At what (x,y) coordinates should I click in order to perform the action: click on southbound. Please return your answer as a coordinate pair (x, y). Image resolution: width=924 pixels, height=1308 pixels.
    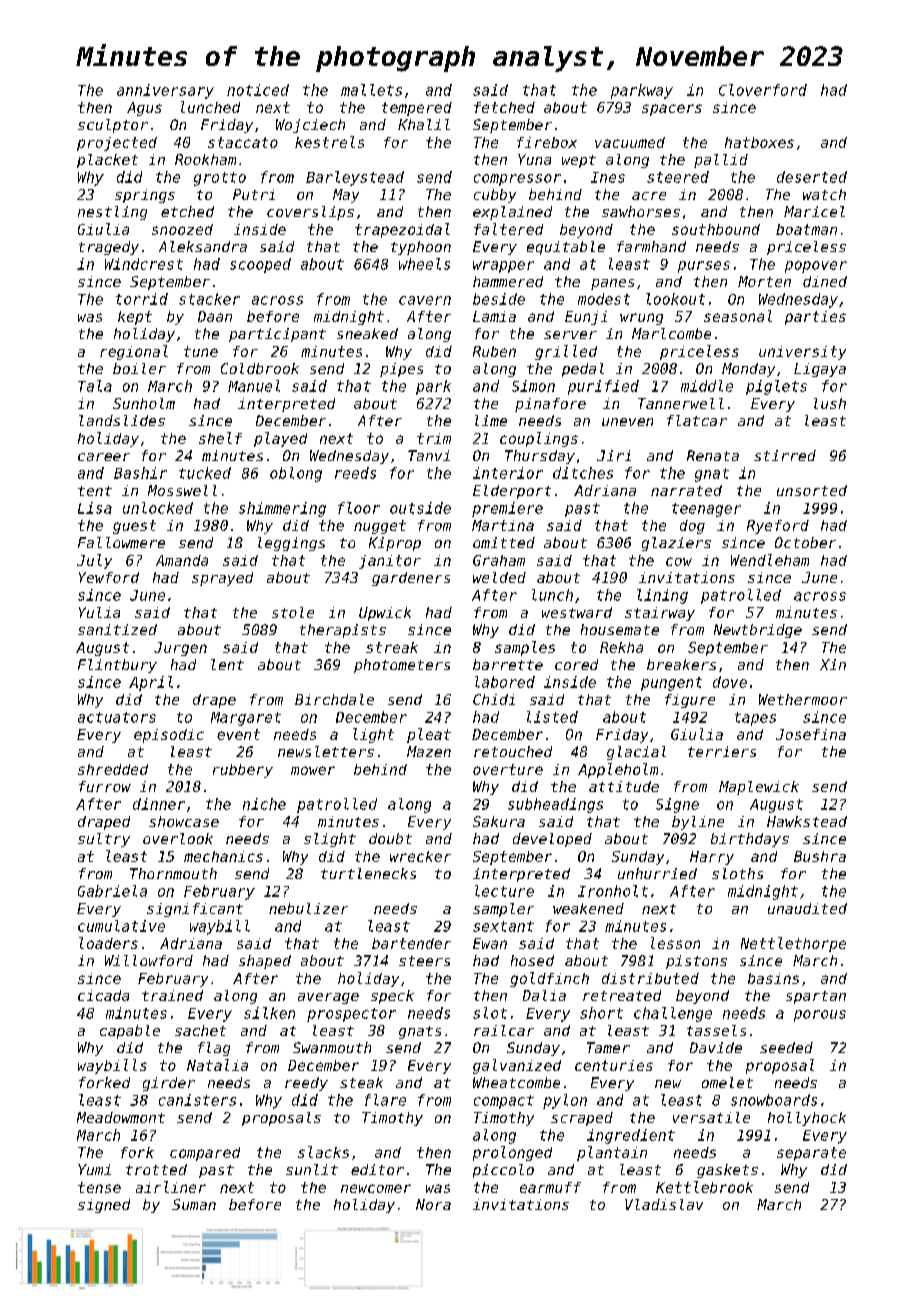
    Looking at the image, I should click on (716, 229).
